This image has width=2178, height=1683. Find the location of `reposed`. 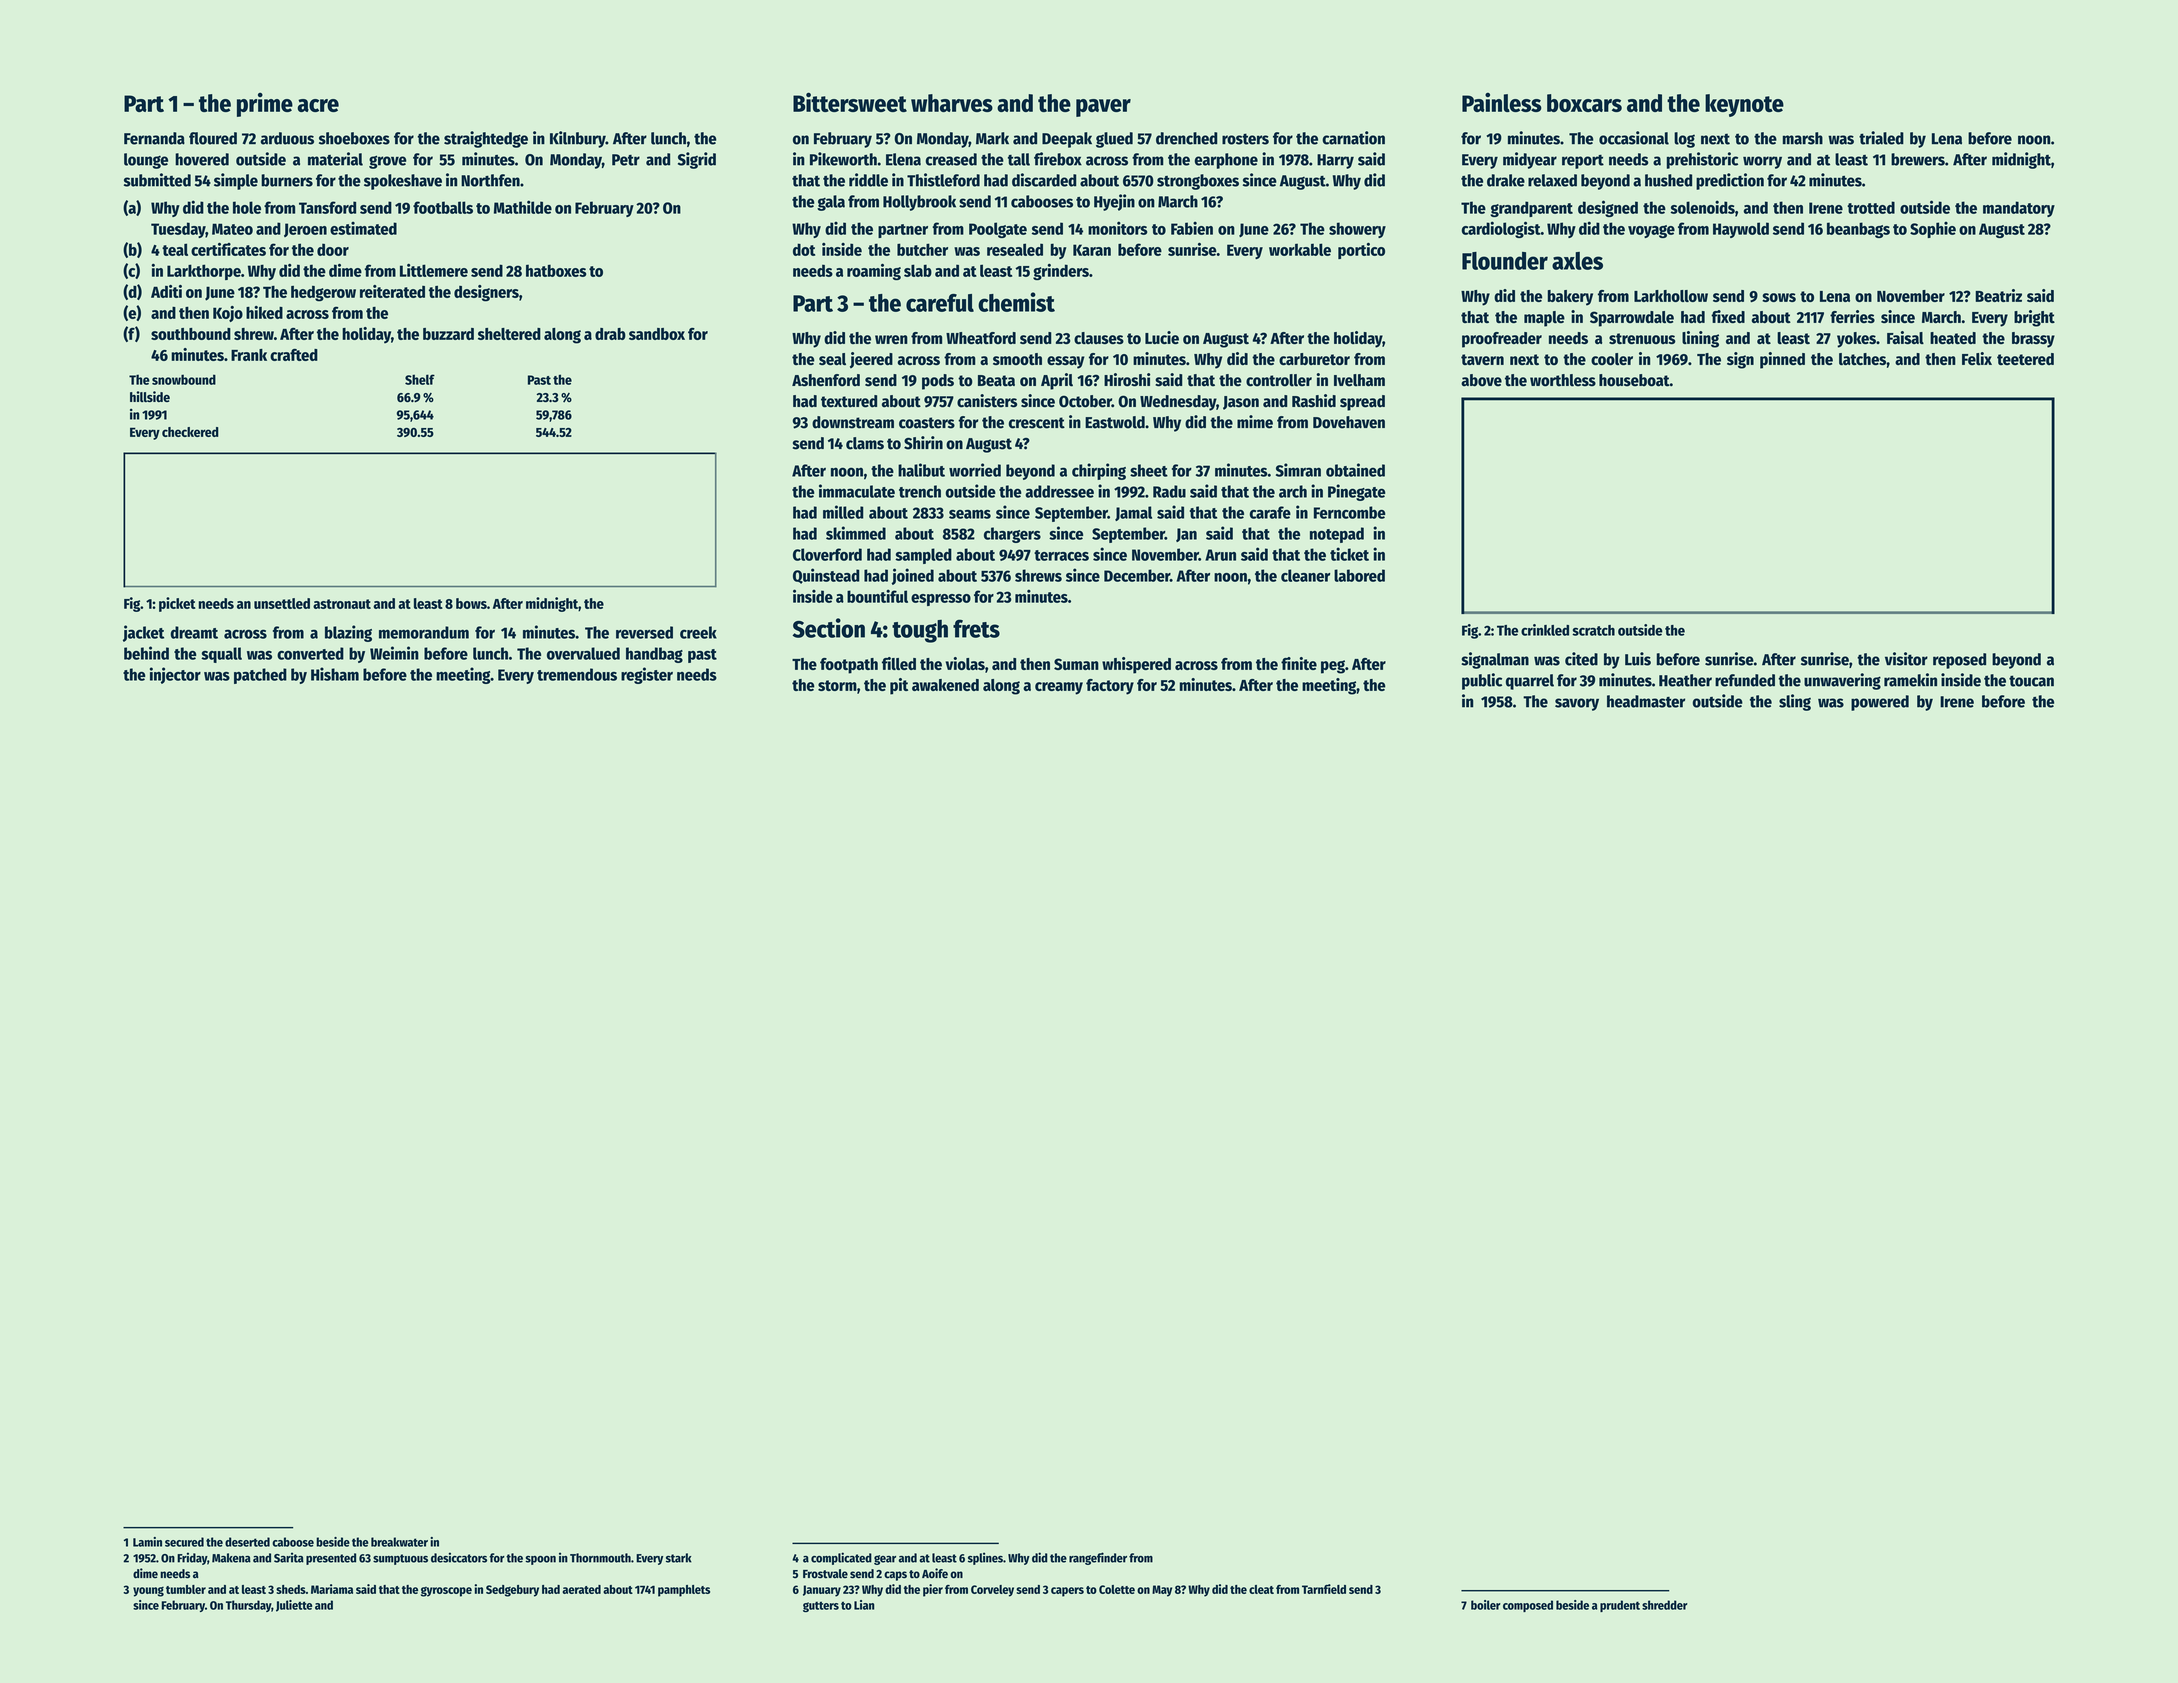

reposed is located at coordinates (1959, 661).
